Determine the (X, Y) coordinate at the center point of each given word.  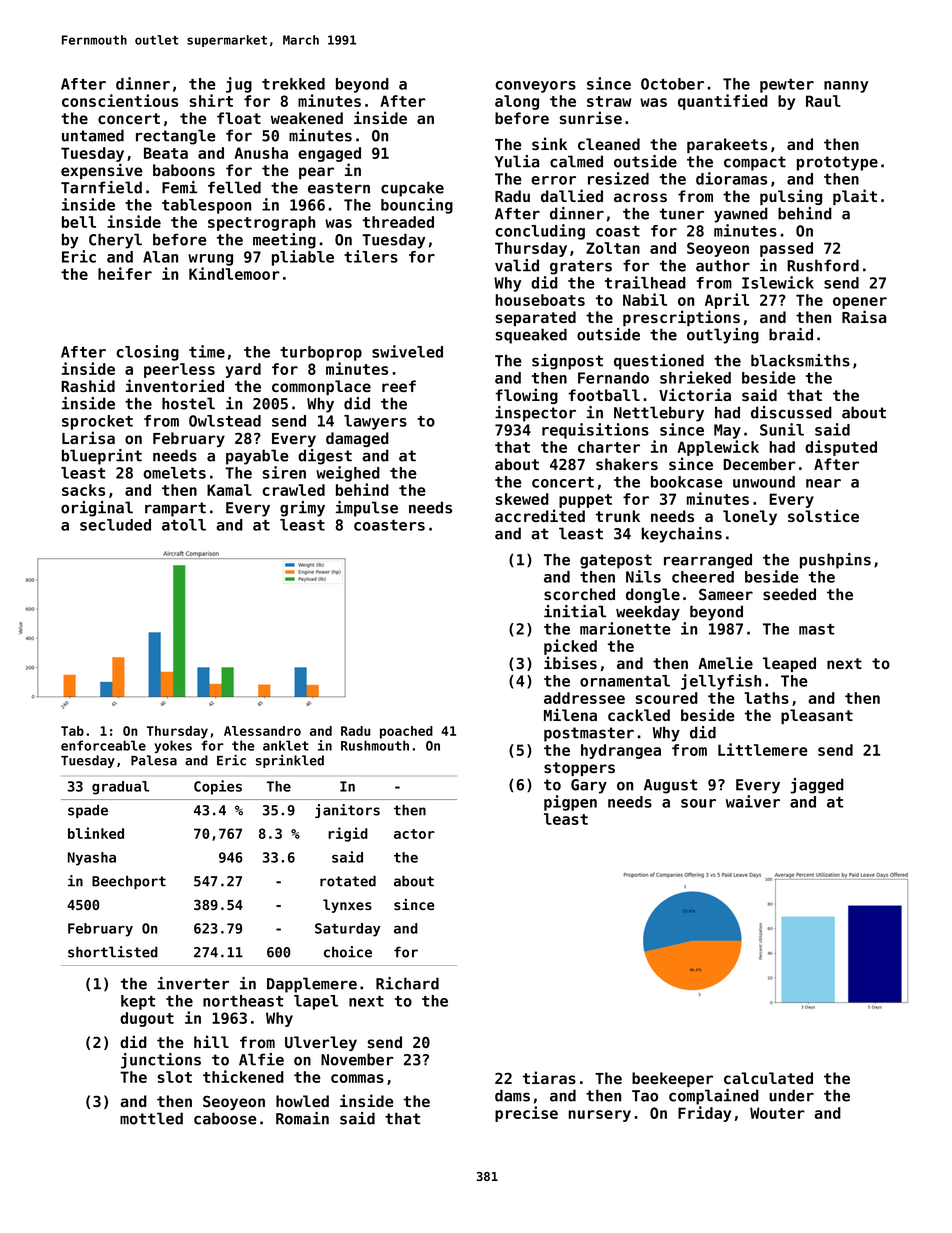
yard (243, 370)
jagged (817, 786)
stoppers (579, 769)
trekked (293, 84)
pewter (787, 86)
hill (211, 1041)
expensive (102, 171)
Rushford (823, 265)
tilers (371, 256)
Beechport (129, 882)
